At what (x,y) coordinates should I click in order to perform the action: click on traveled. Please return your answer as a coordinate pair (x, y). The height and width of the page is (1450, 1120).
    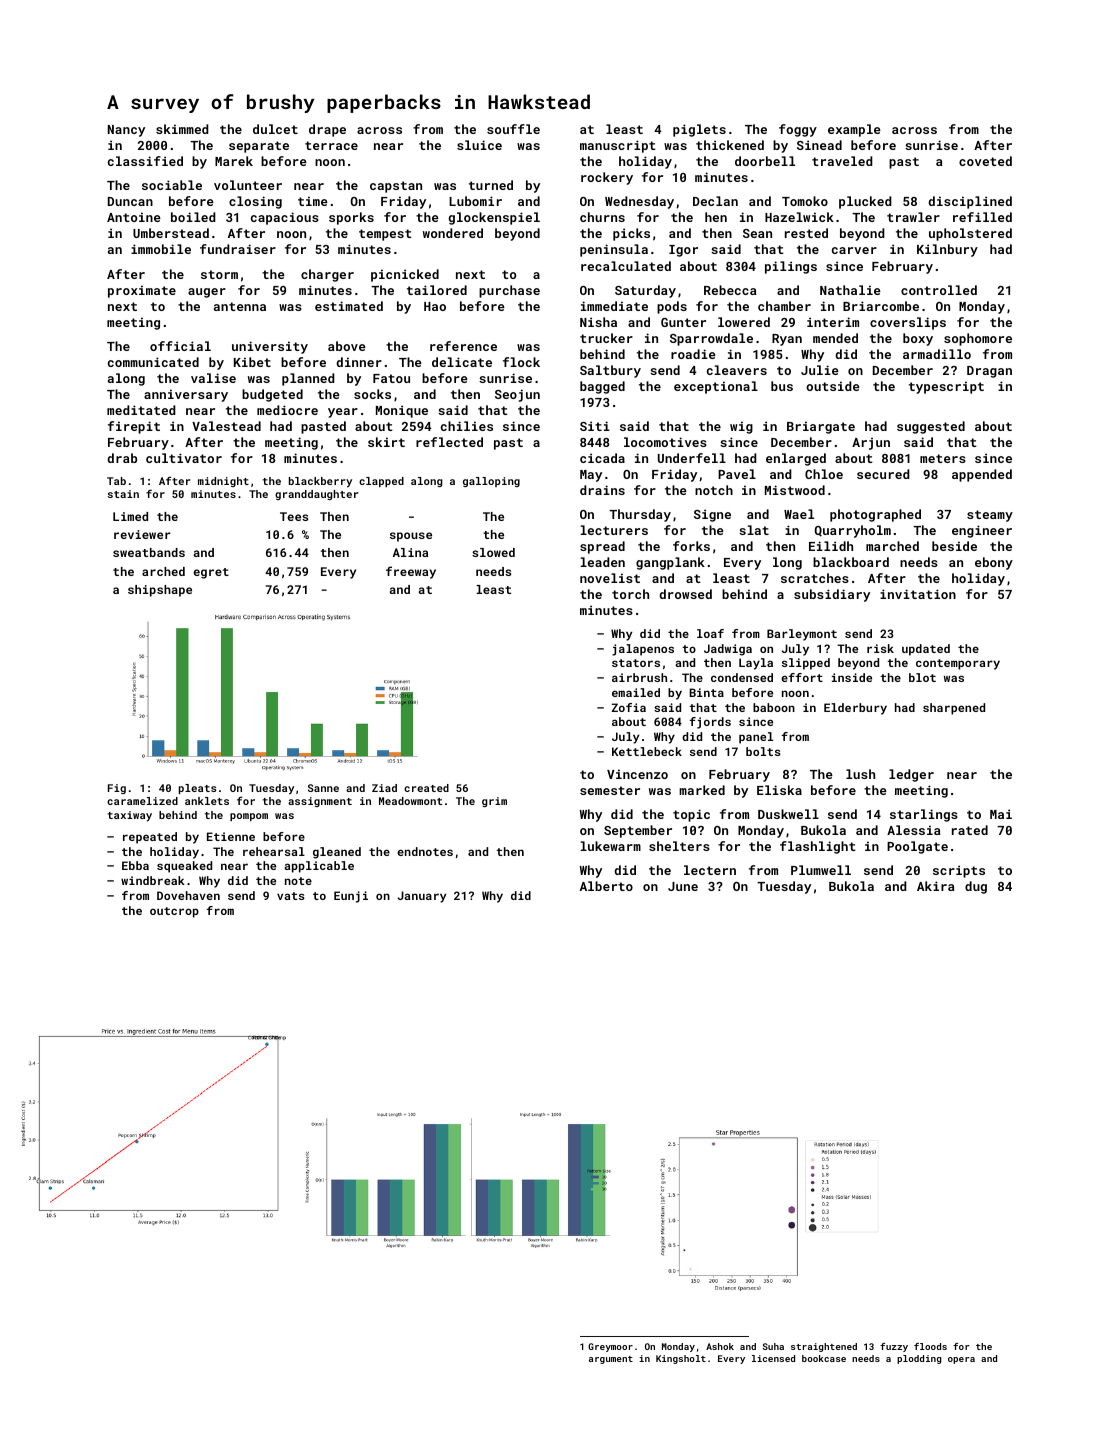
    Looking at the image, I should click on (842, 161).
